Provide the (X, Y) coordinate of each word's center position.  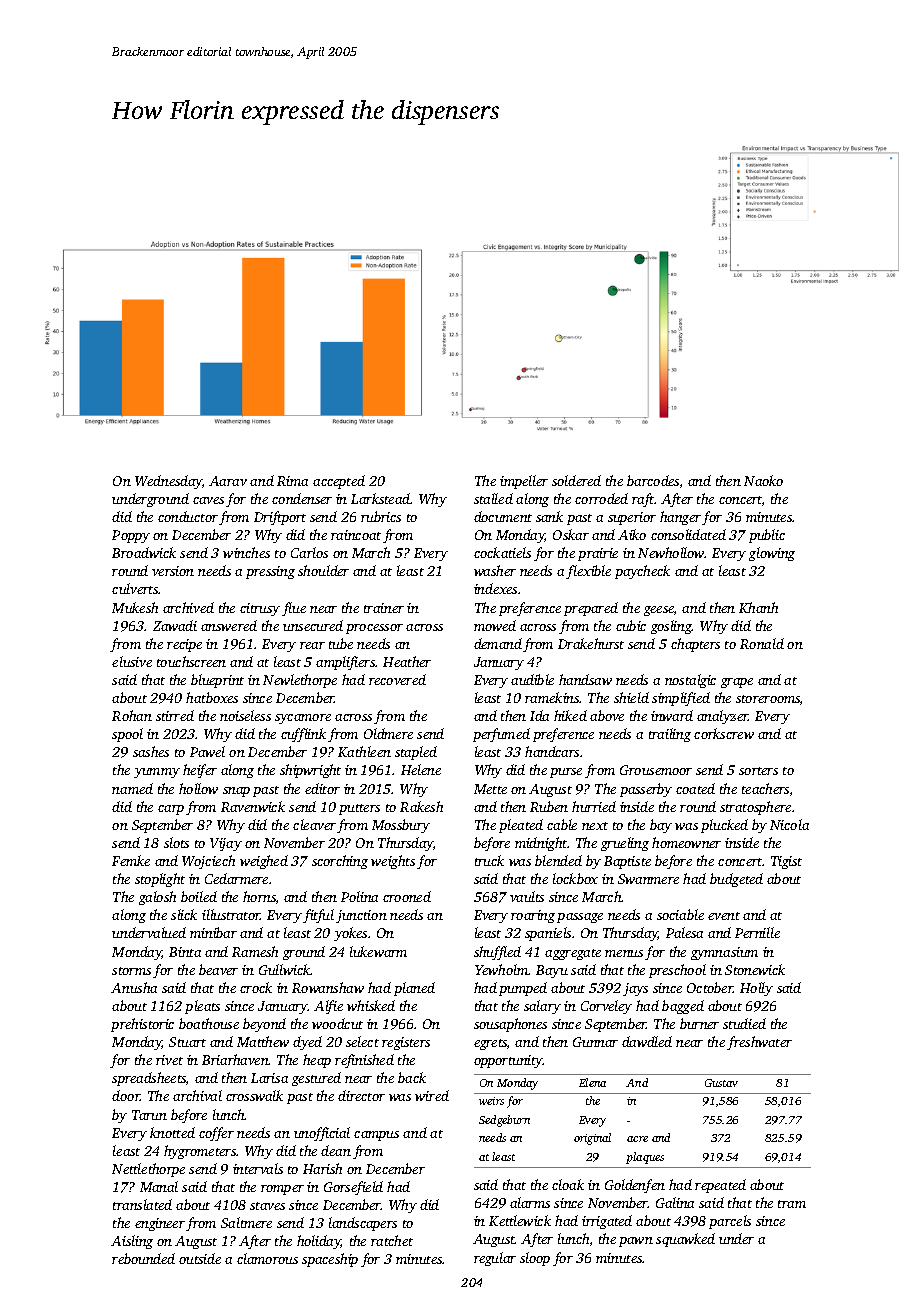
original (592, 1139)
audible (532, 679)
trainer (384, 608)
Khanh (758, 607)
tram (792, 1204)
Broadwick (144, 552)
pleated (521, 826)
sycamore (303, 719)
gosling (671, 627)
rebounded (143, 1258)
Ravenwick (253, 806)
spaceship (330, 1260)
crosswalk (254, 1095)
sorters (758, 771)
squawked (685, 1240)
